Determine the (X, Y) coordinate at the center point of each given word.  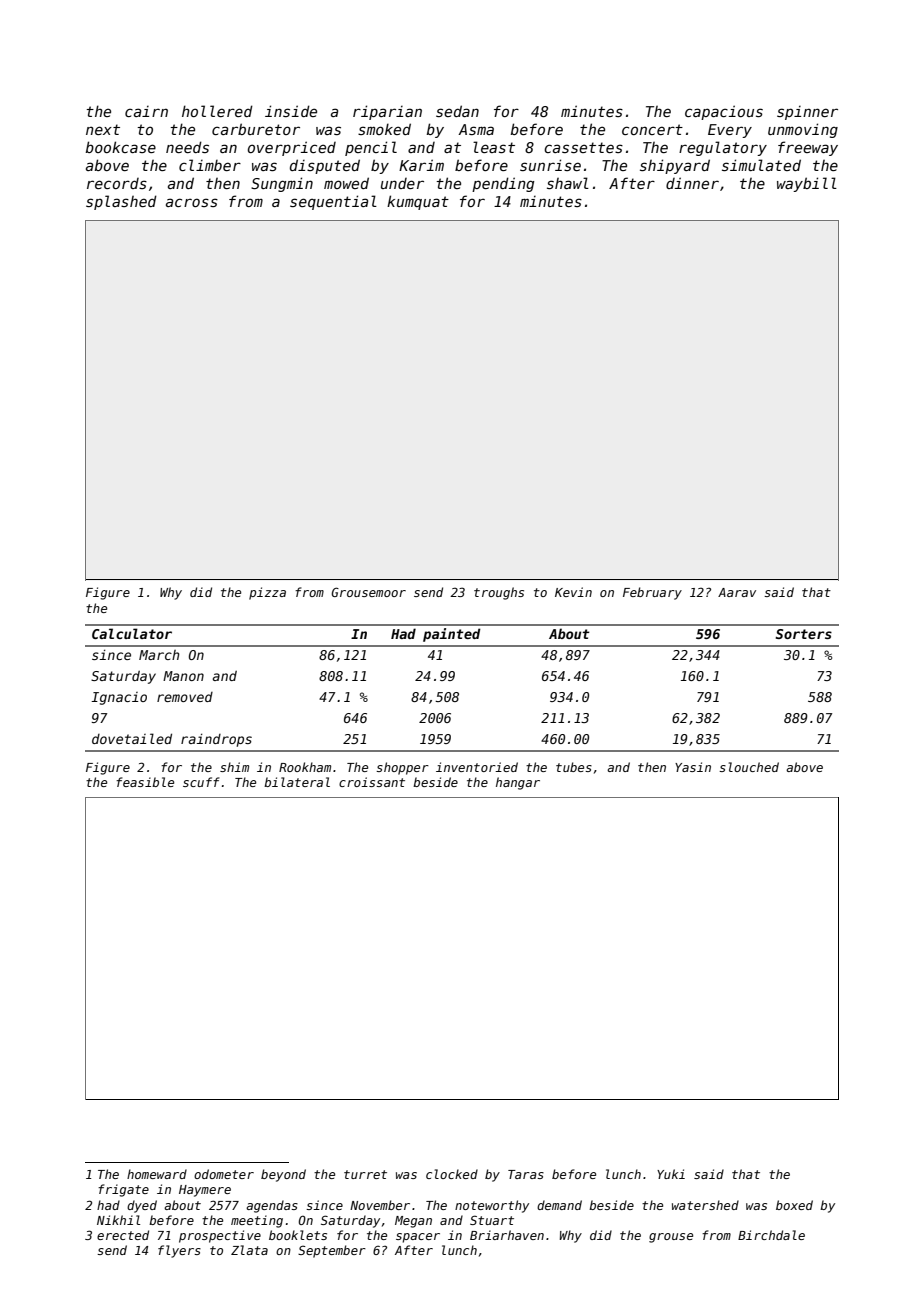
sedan (457, 111)
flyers (179, 1251)
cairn (146, 111)
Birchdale (771, 1235)
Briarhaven (507, 1235)
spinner (807, 113)
